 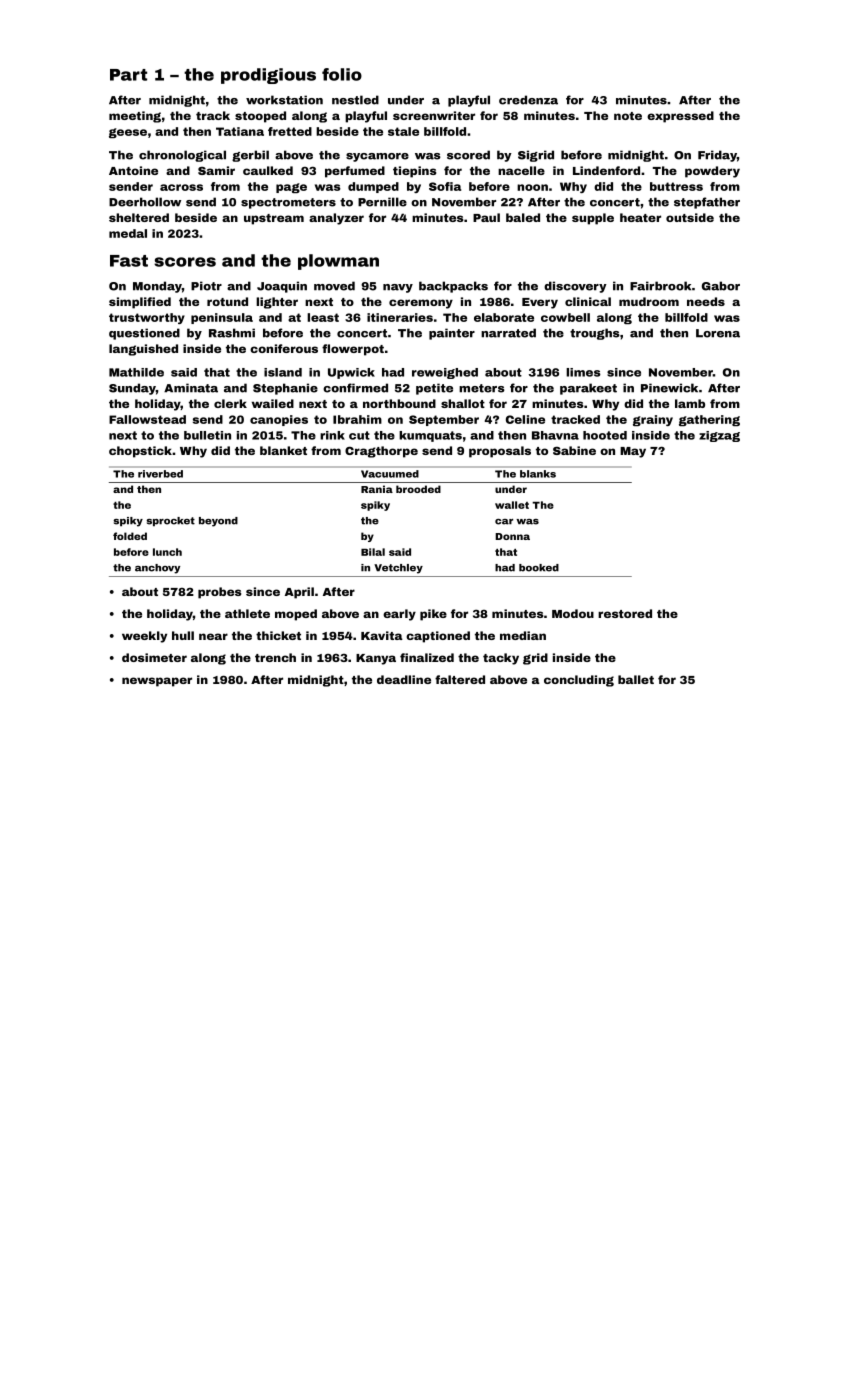 I want to click on booked, so click(x=539, y=568).
